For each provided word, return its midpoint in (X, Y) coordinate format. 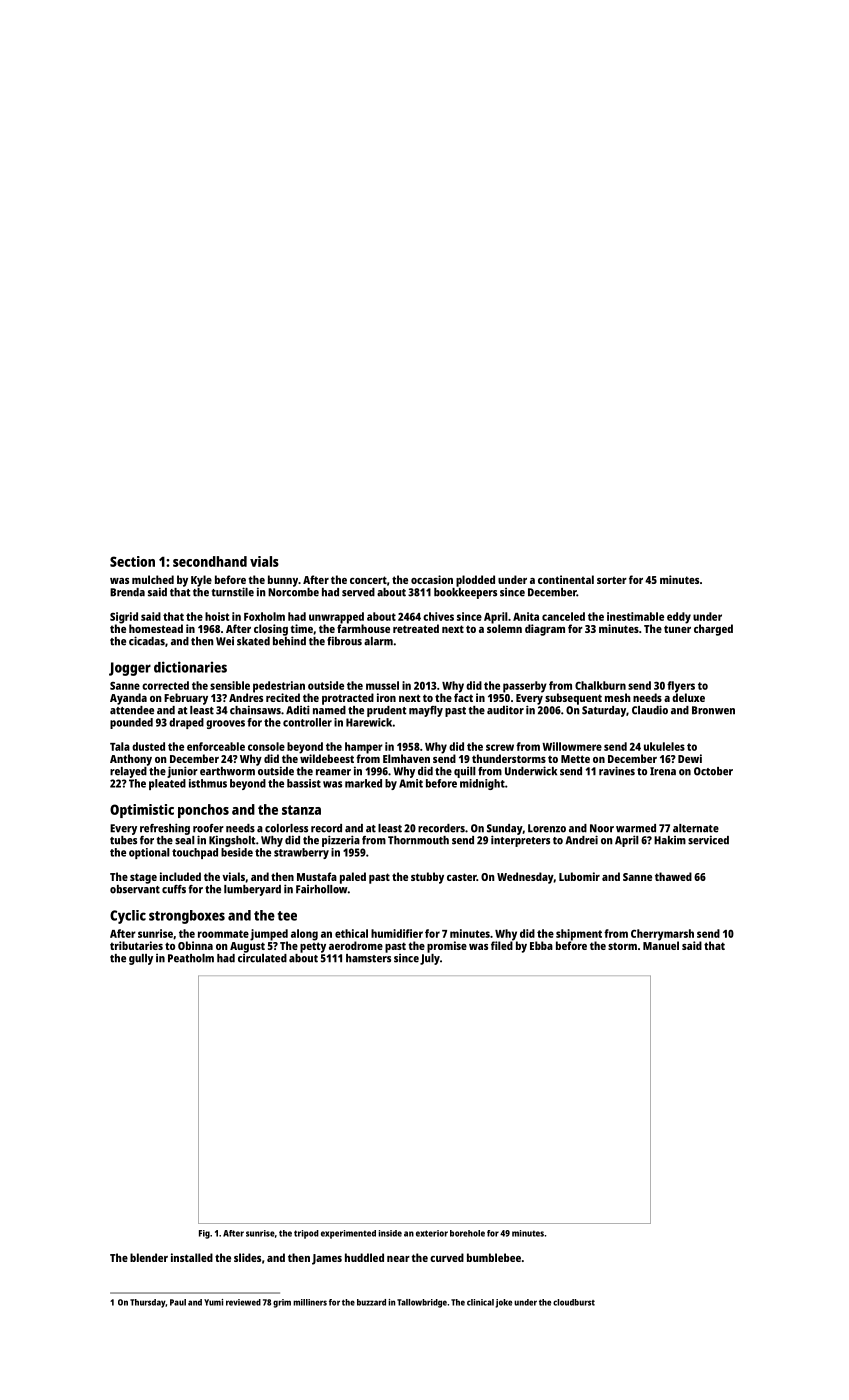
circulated (262, 958)
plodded (475, 581)
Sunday (505, 829)
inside (390, 1233)
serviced (708, 840)
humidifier (397, 933)
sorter (612, 580)
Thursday (148, 1303)
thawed (673, 876)
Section (132, 561)
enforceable (216, 746)
